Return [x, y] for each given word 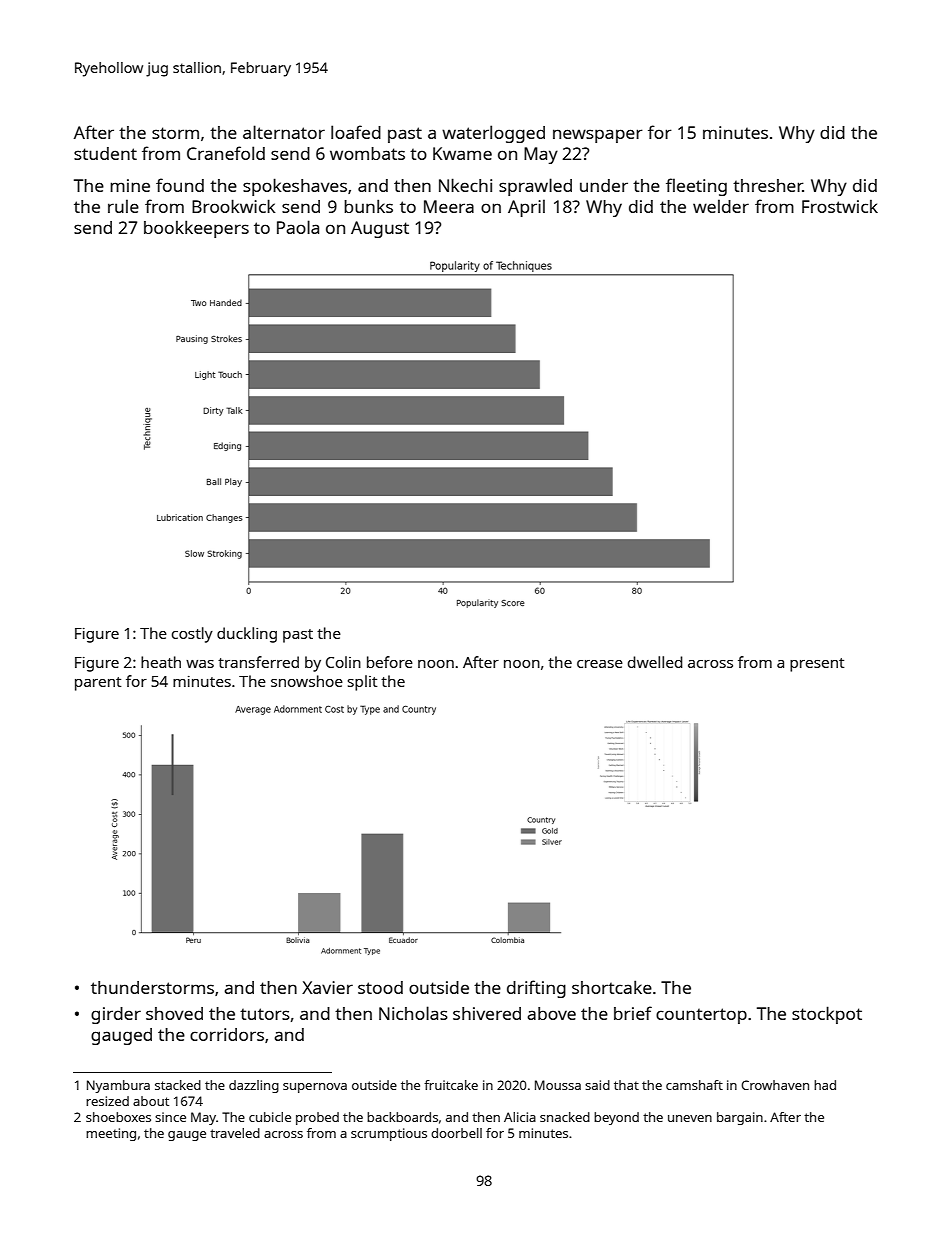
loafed [356, 132]
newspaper [598, 136]
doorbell [456, 1133]
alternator [284, 132]
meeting [111, 1134]
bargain [740, 1118]
